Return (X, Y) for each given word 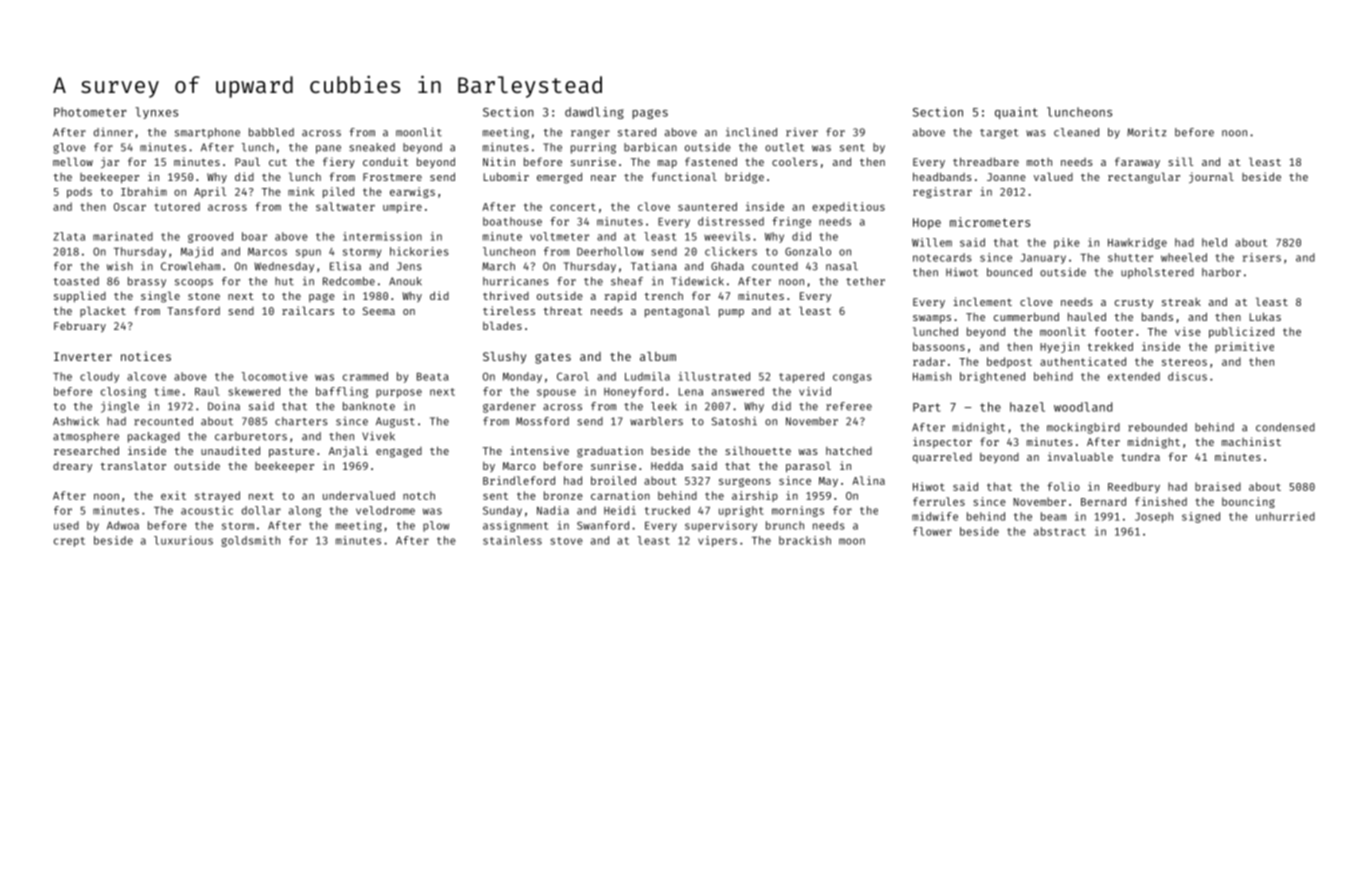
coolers (795, 161)
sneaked (372, 147)
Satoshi (734, 421)
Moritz (1146, 132)
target (999, 134)
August (395, 422)
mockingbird (1083, 428)
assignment (515, 526)
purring (593, 148)
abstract (1060, 531)
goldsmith (250, 541)
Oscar (130, 207)
